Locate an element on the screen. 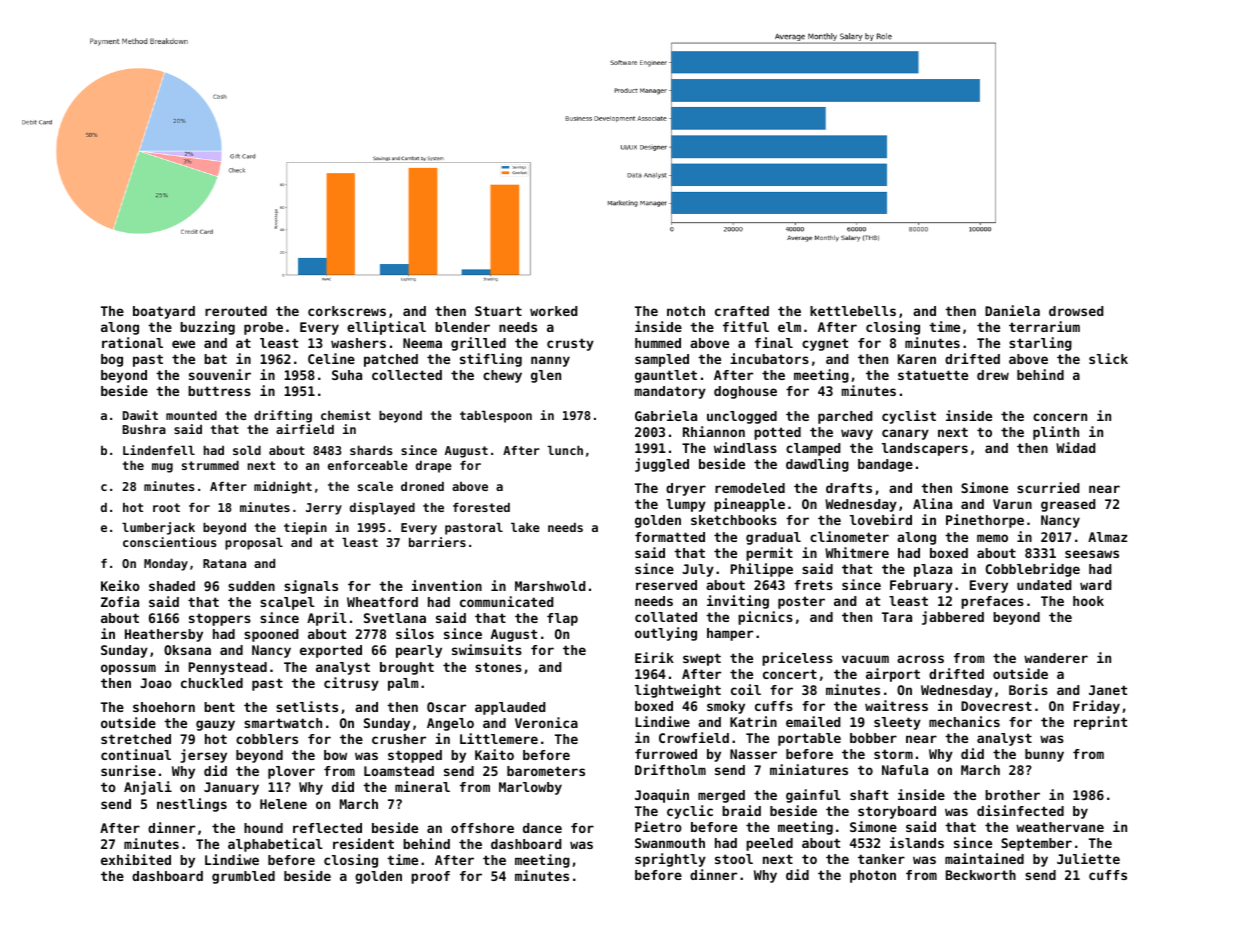  jabbered is located at coordinates (953, 618).
